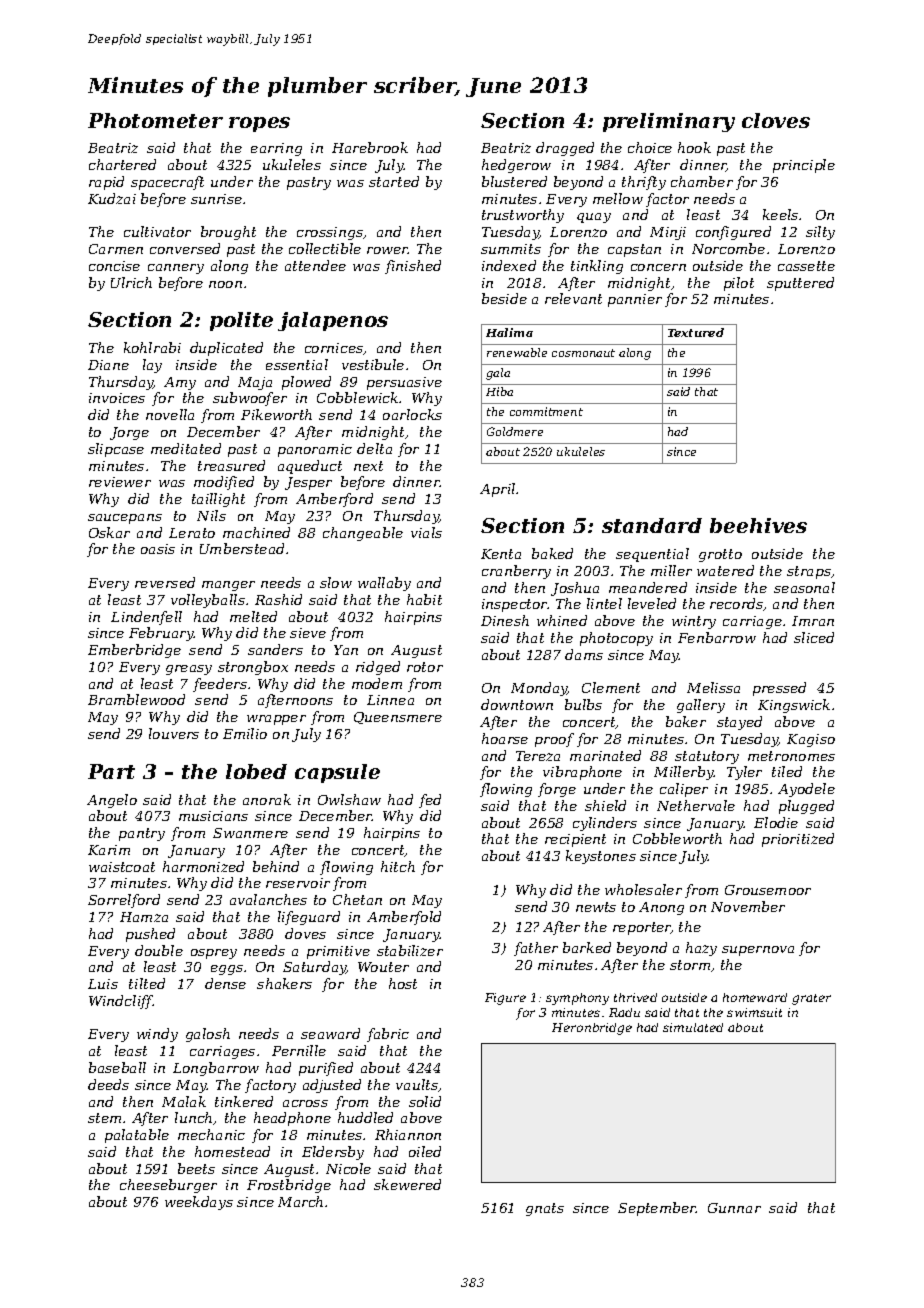 The height and width of the document is (1308, 924). Describe the element at coordinates (693, 1027) in the document. I see `simulated` at that location.
